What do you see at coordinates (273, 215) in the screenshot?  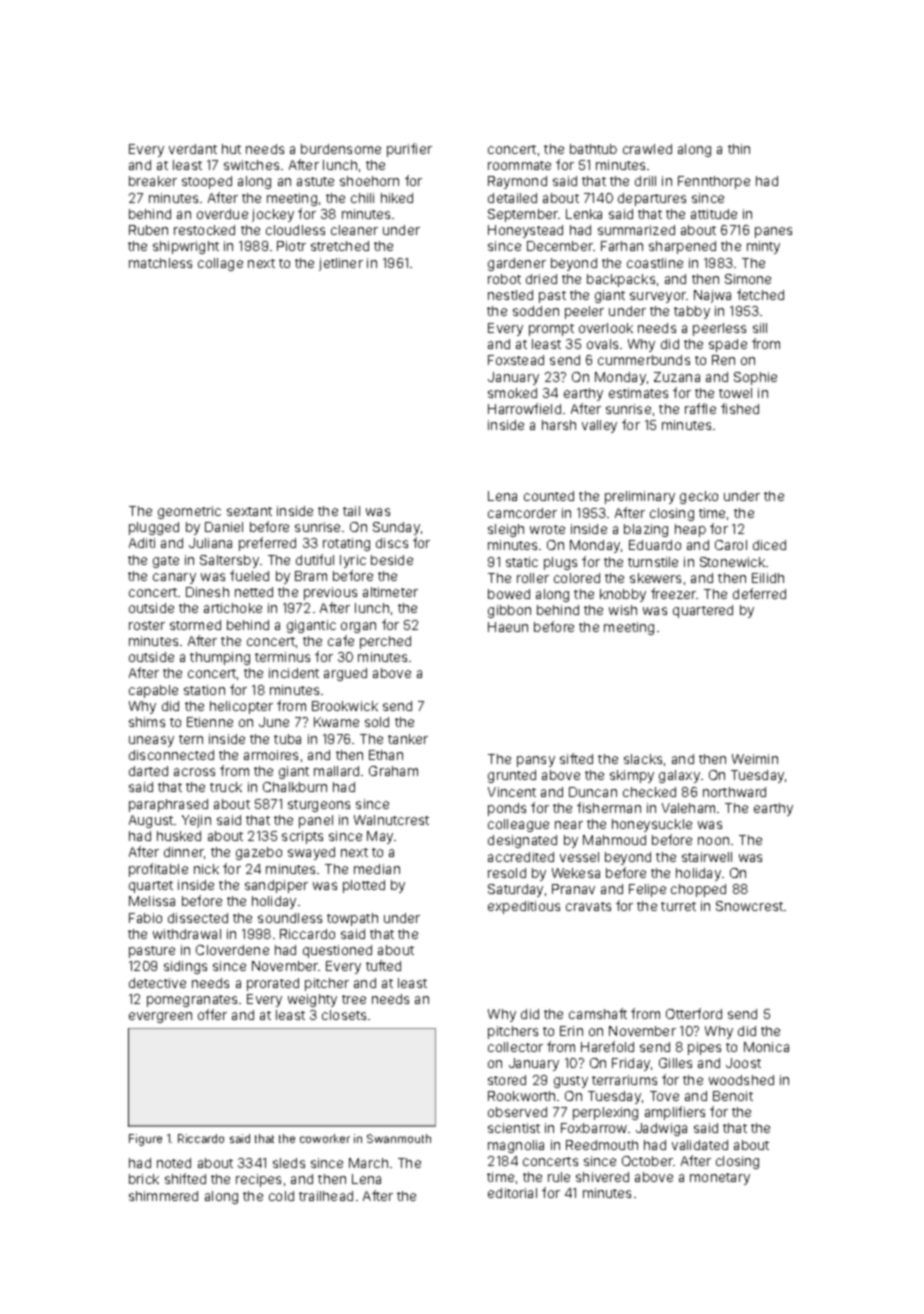 I see `jockey` at bounding box center [273, 215].
